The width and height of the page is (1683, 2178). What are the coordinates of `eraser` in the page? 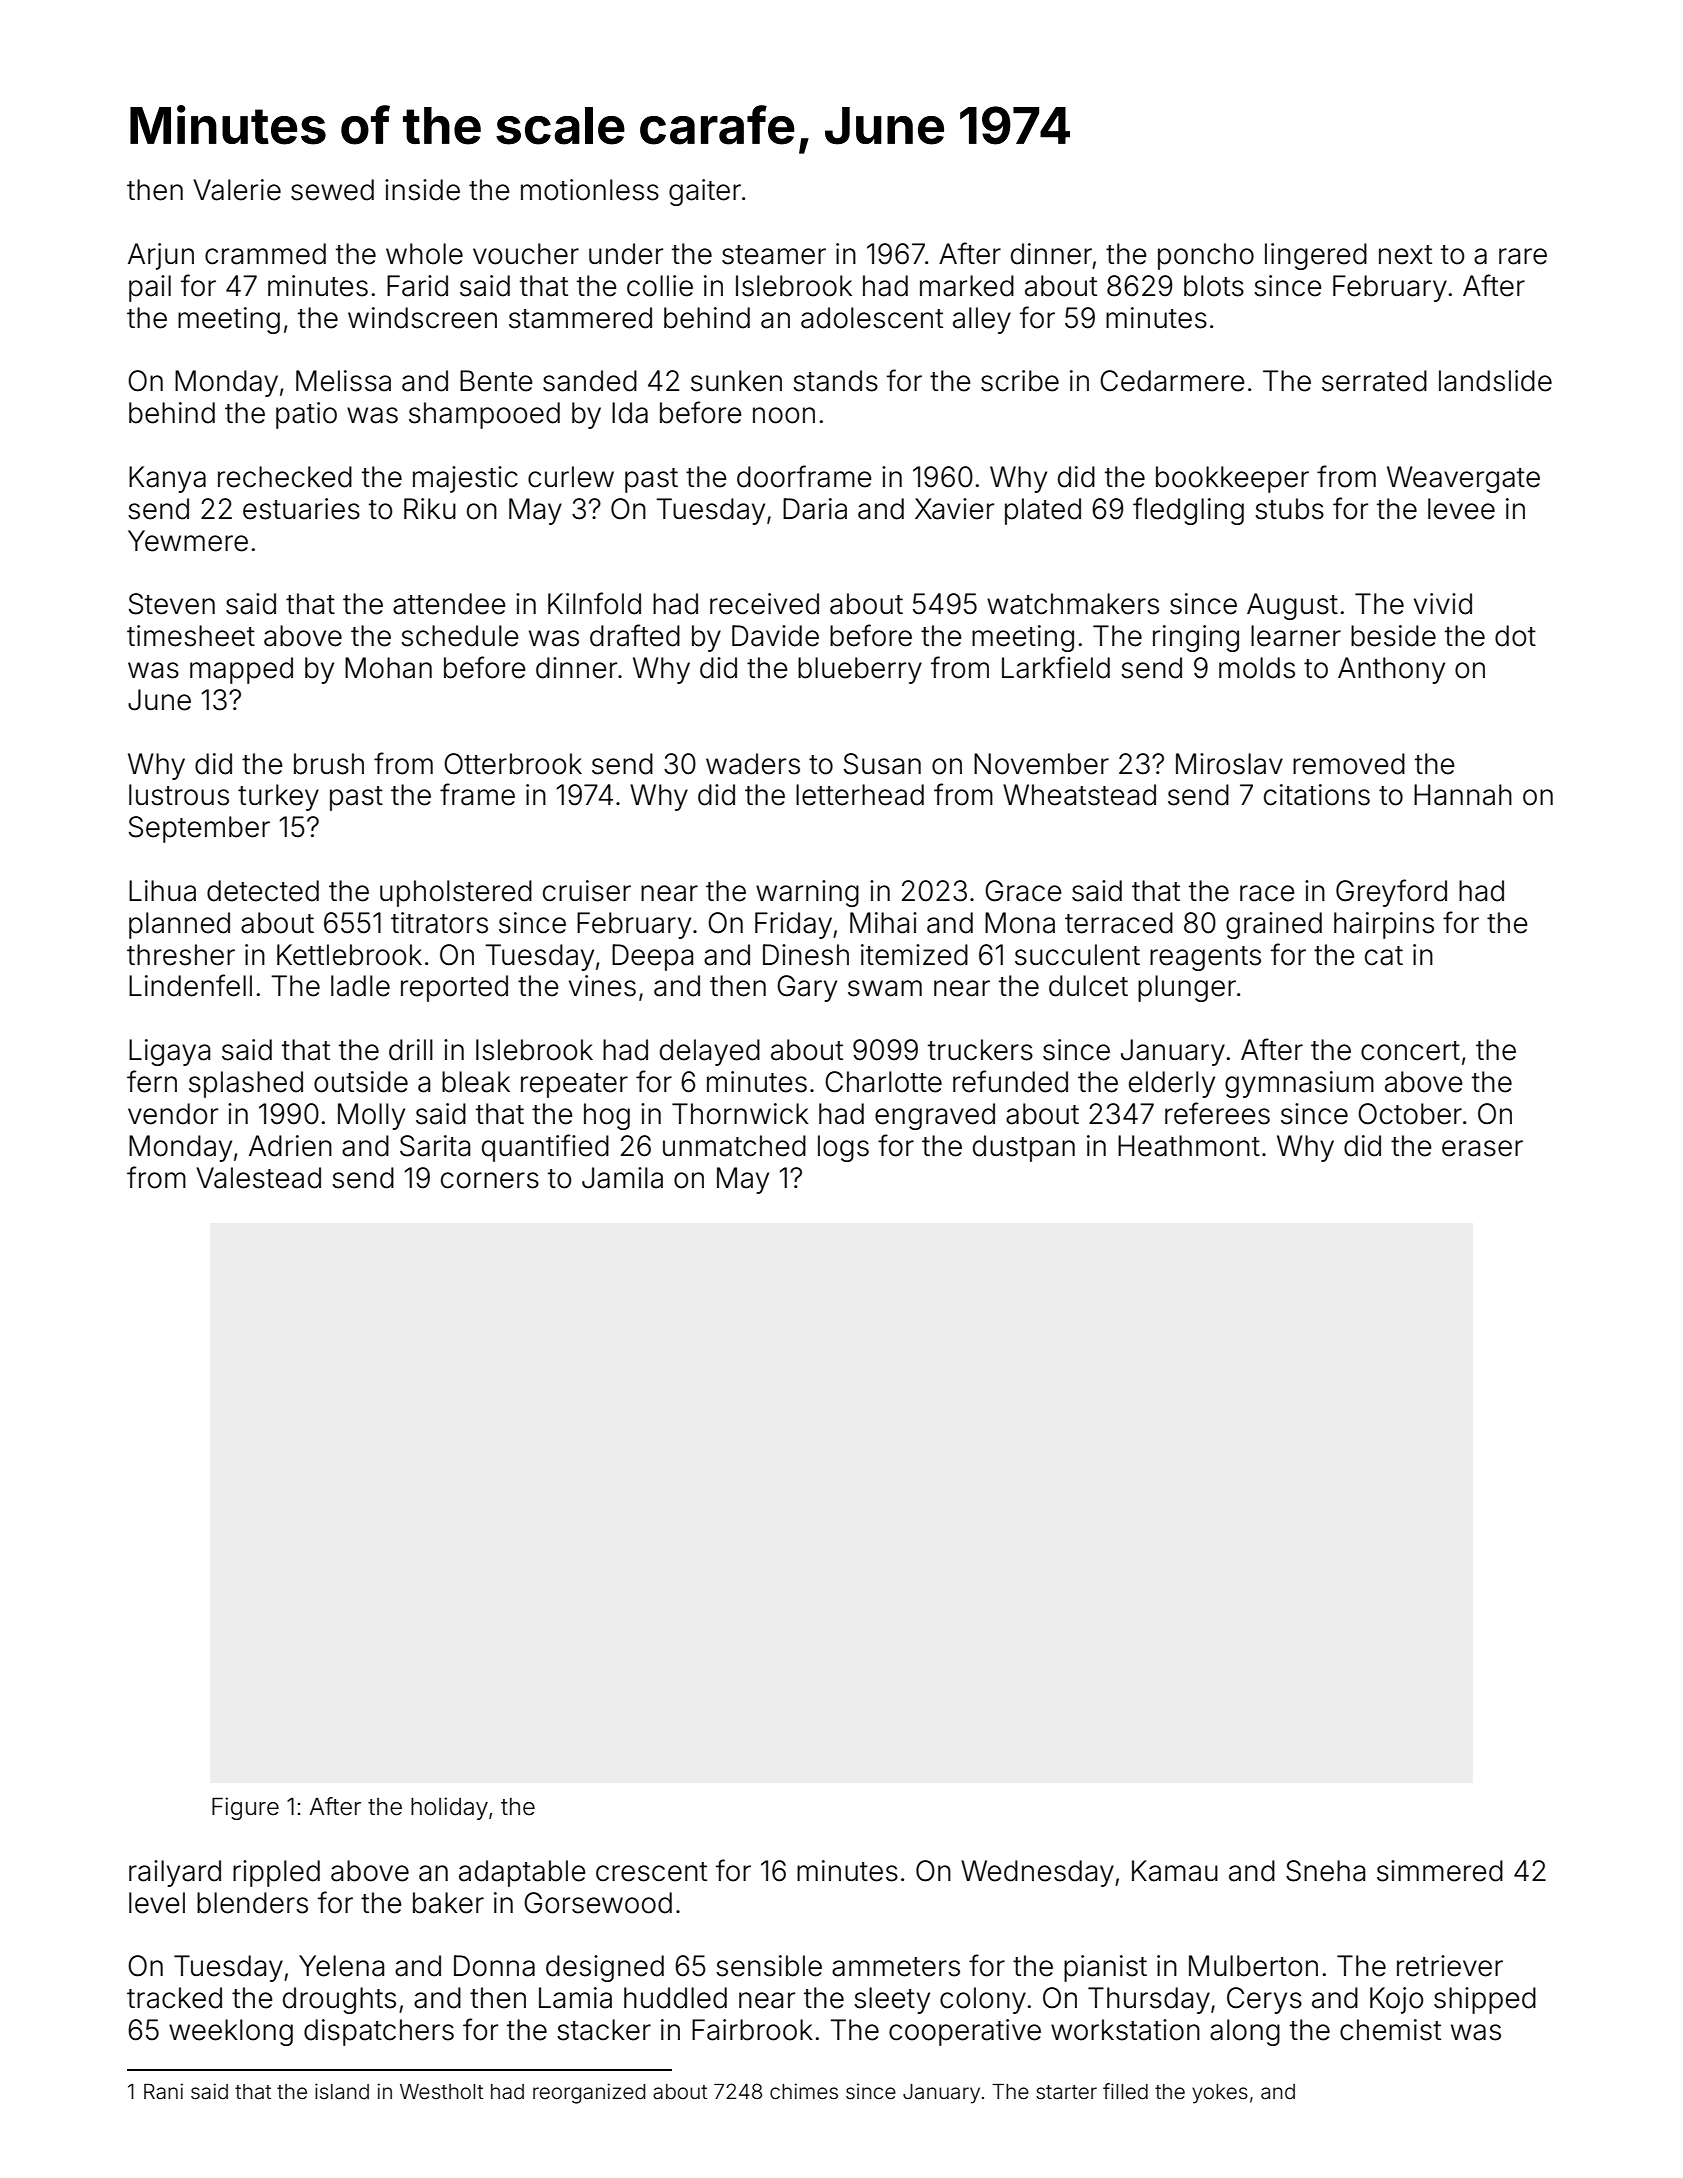 It's located at (1482, 1148).
